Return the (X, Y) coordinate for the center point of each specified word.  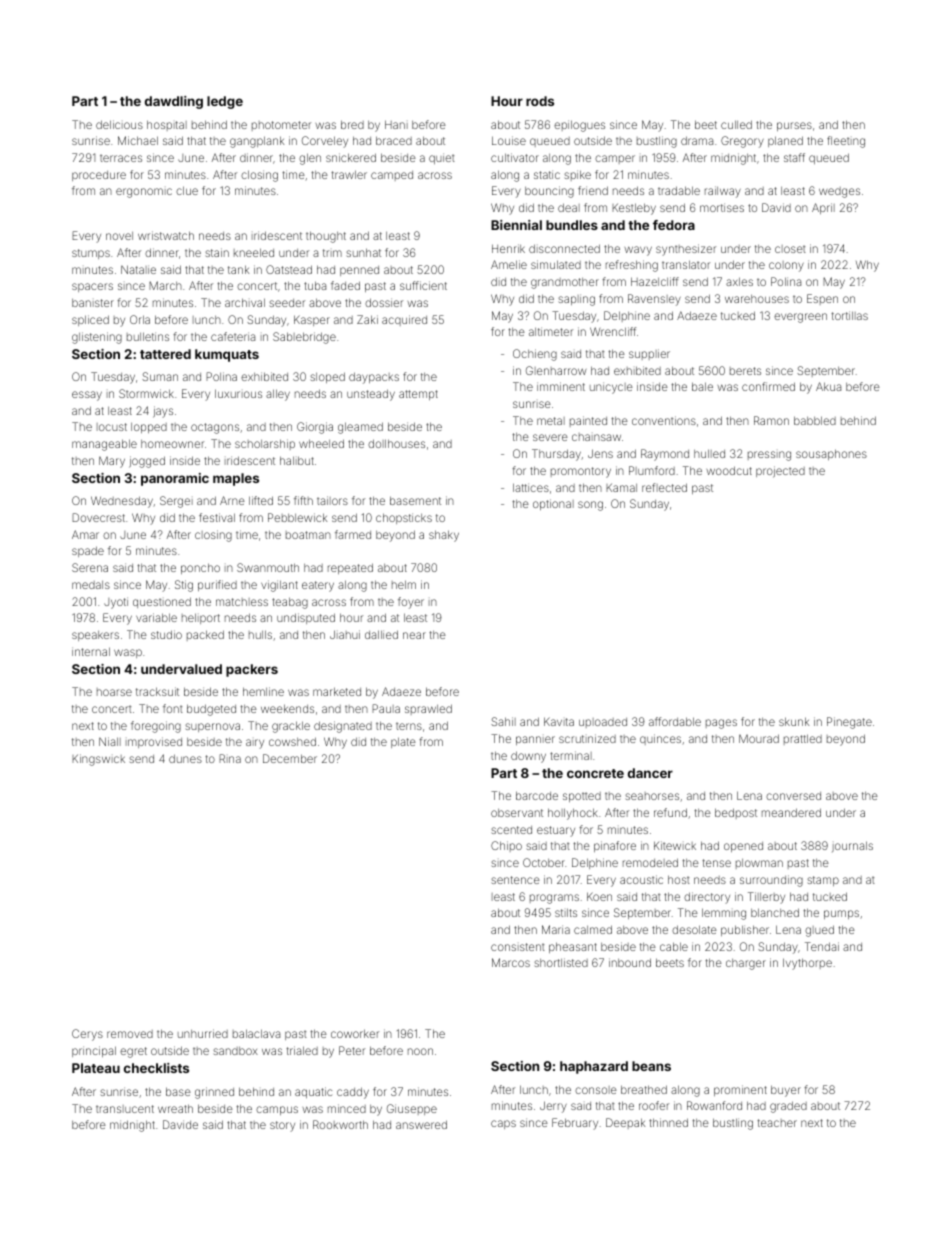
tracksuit (157, 691)
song (590, 506)
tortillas (849, 315)
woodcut (729, 470)
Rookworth (340, 1124)
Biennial (516, 225)
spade (88, 551)
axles (739, 281)
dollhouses (396, 443)
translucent (125, 1109)
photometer (281, 126)
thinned (668, 1122)
